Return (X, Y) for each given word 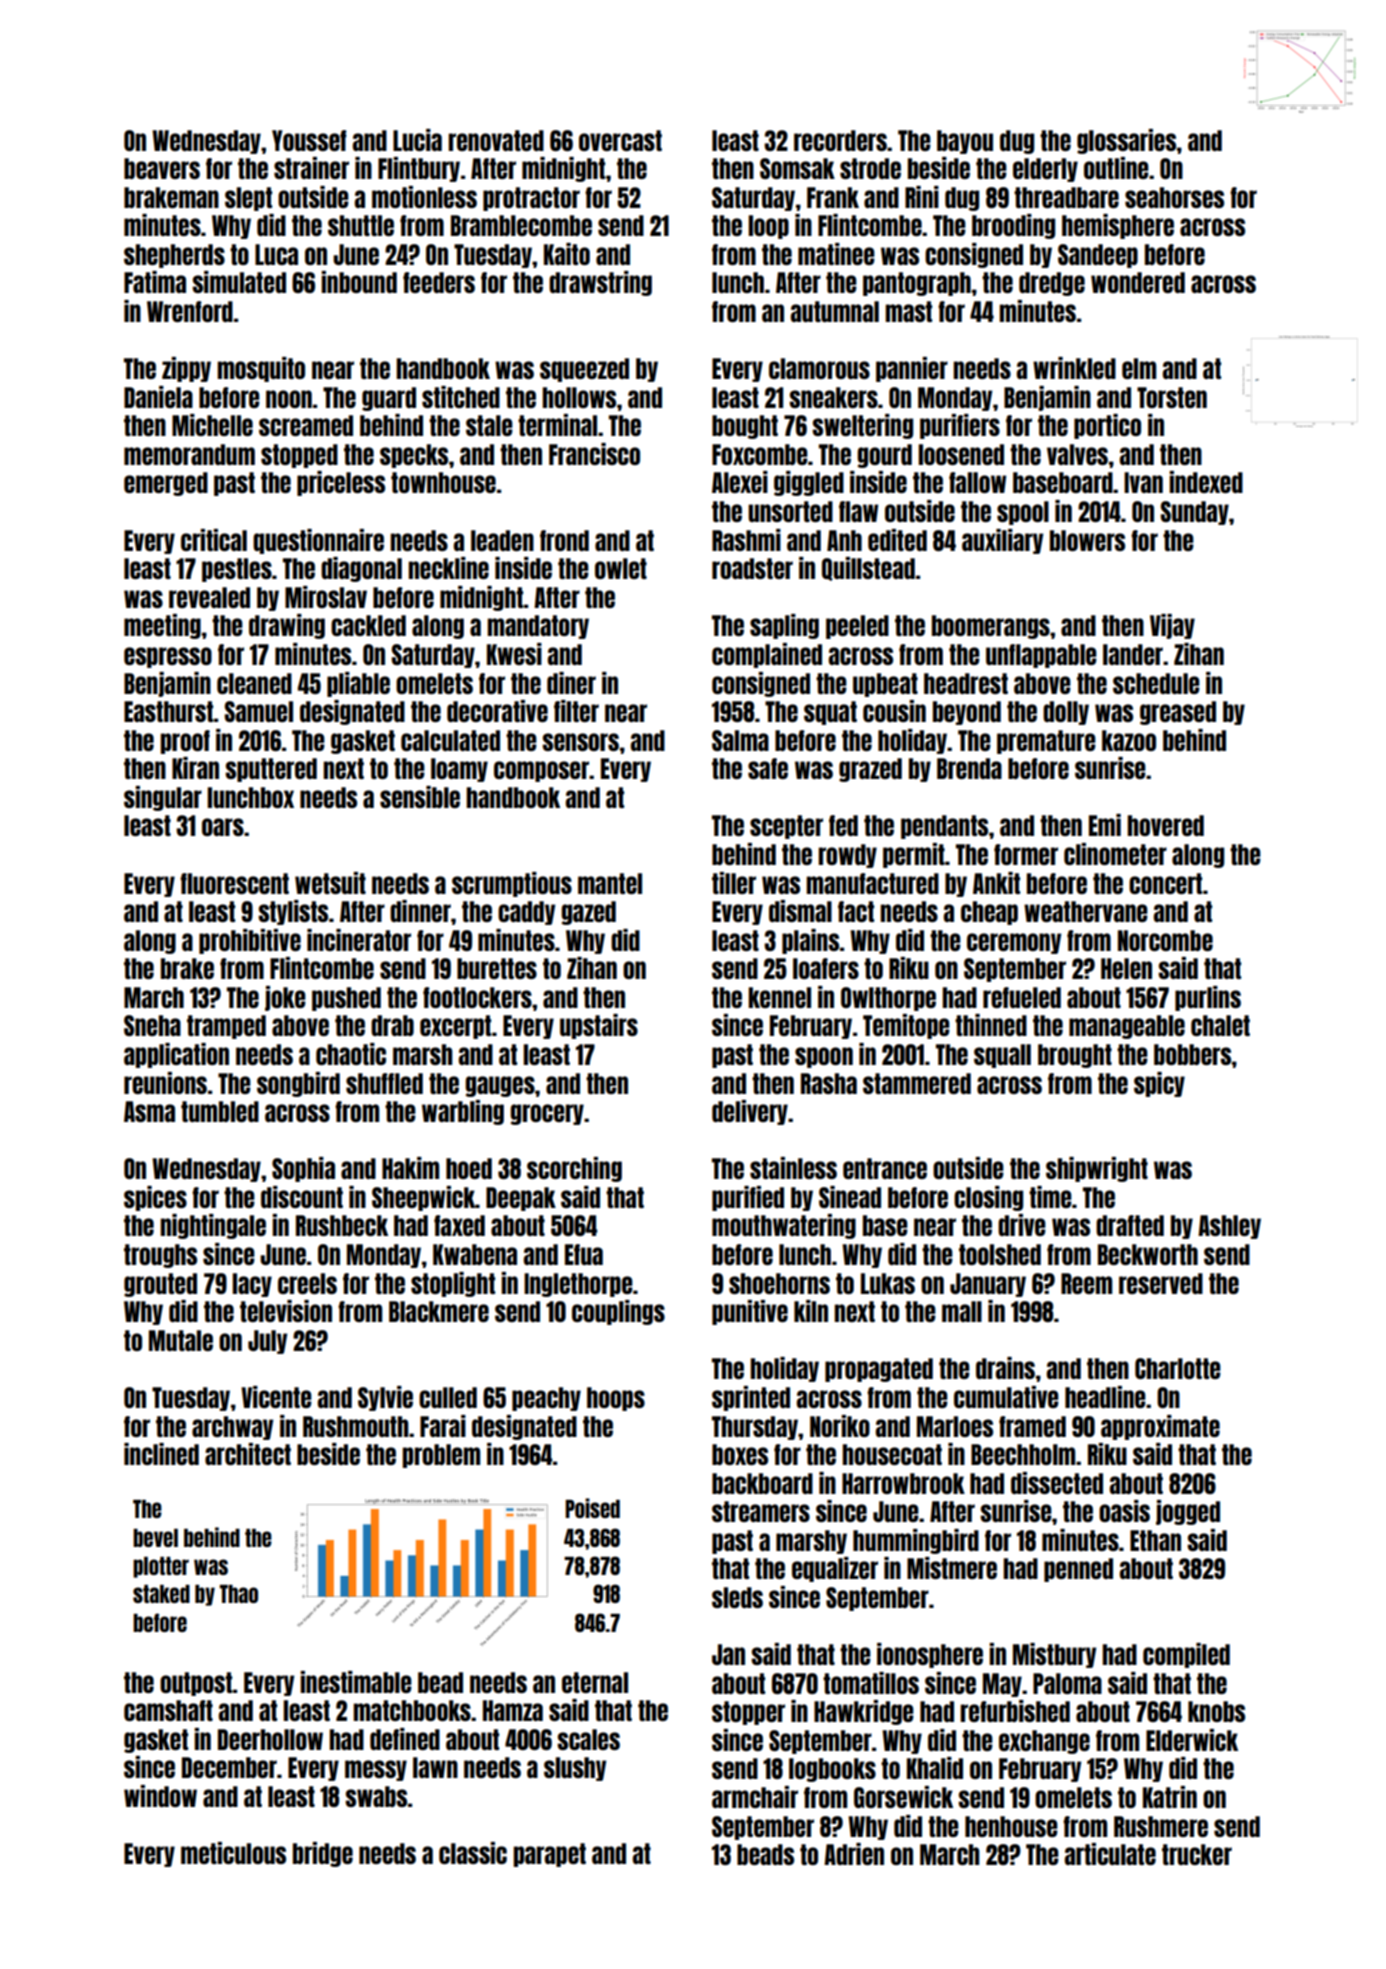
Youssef (309, 140)
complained (767, 655)
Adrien (854, 1854)
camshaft (168, 1710)
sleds (737, 1597)
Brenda (969, 768)
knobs (1216, 1711)
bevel (155, 1538)
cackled (368, 625)
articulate (1110, 1854)
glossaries (1126, 141)
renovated (496, 140)
